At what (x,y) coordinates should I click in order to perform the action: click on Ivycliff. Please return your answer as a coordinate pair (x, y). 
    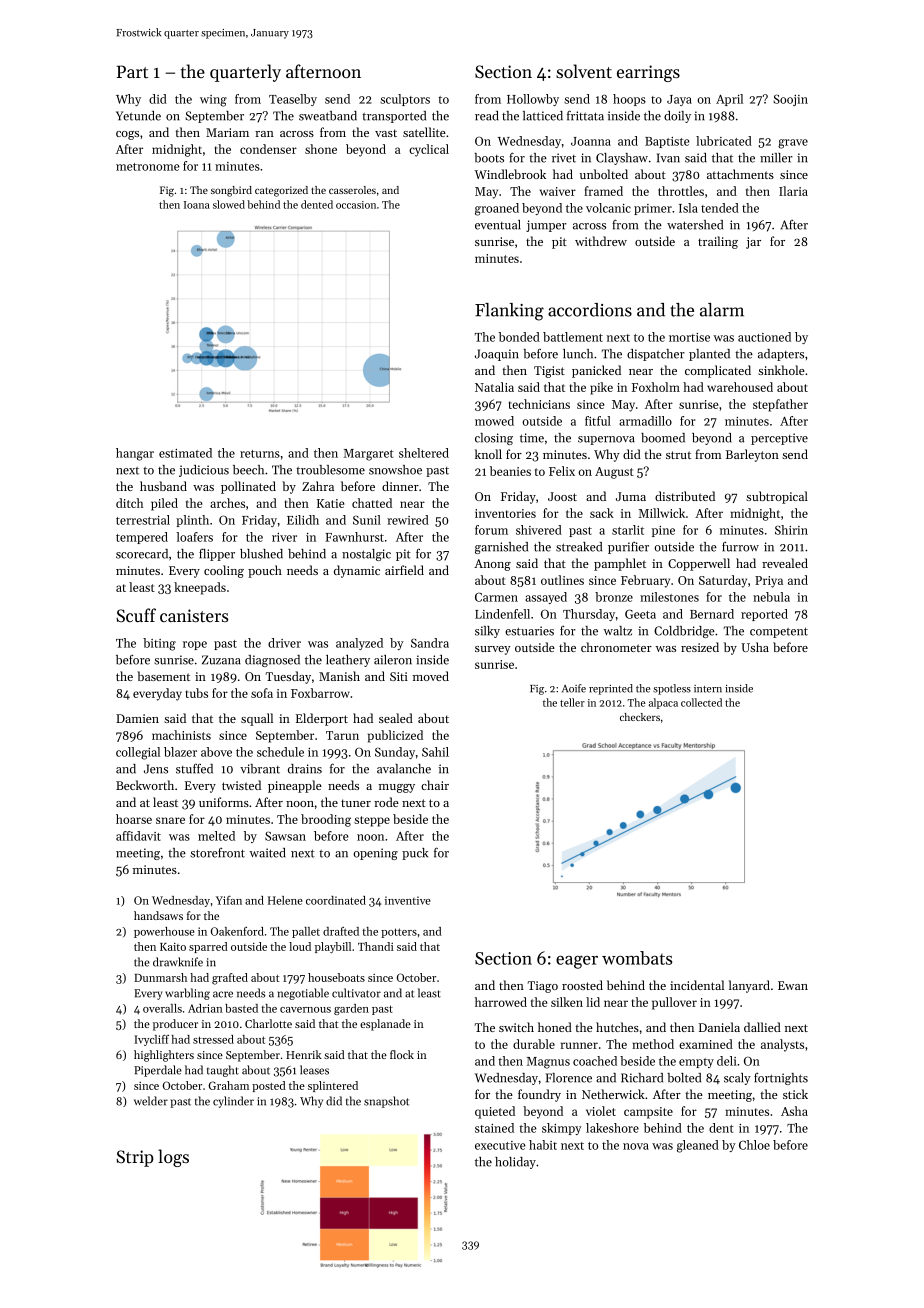
    Looking at the image, I should click on (151, 1040).
